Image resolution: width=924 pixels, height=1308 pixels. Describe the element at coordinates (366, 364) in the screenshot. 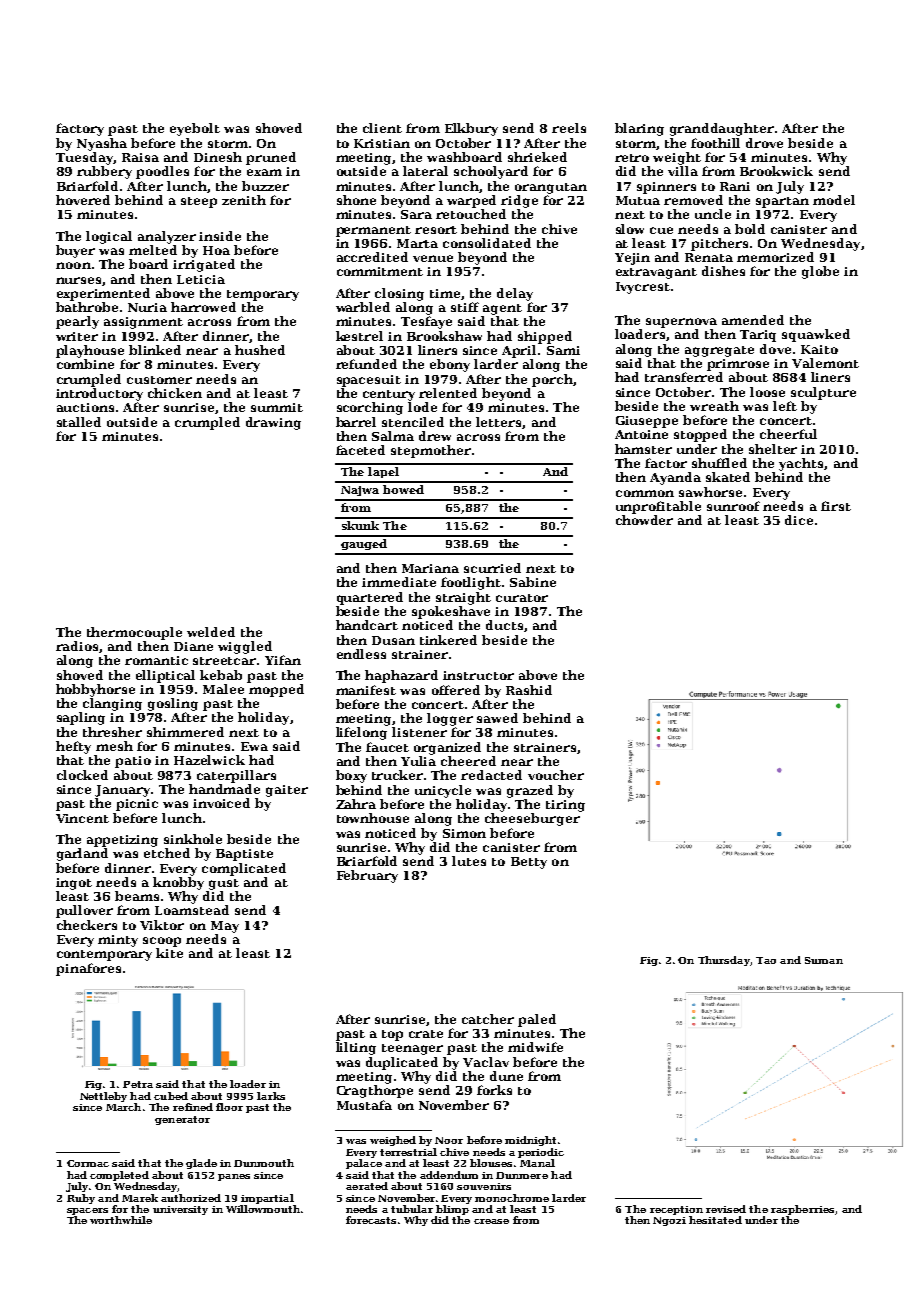

I see `refunded` at that location.
